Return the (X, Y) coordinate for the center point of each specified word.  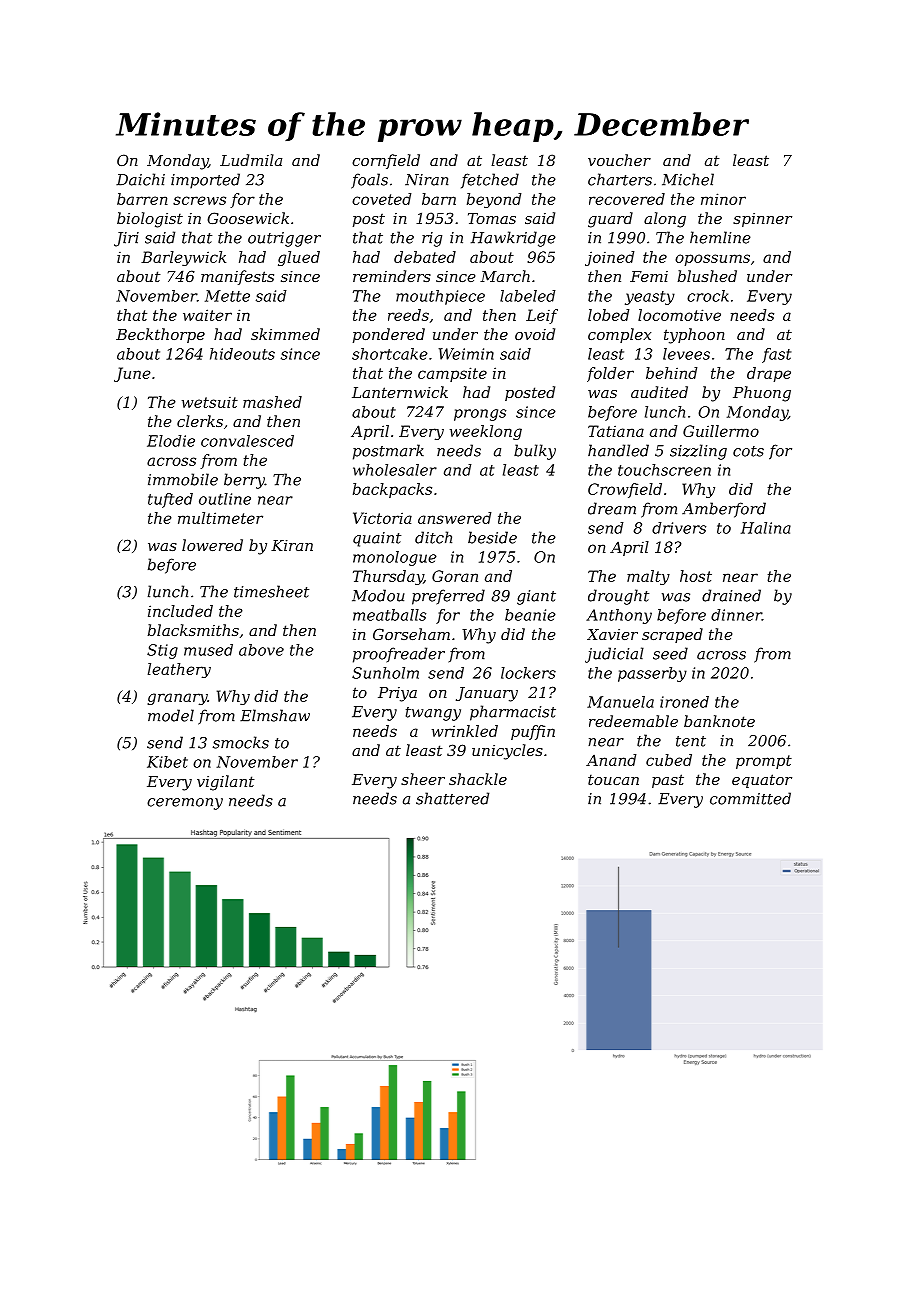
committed (750, 798)
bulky (535, 452)
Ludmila (251, 160)
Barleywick (183, 258)
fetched (490, 181)
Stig (162, 651)
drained (731, 595)
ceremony (185, 804)
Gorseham (411, 634)
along (665, 220)
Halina (766, 528)
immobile (183, 479)
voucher (619, 160)
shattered (452, 798)
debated (425, 257)
